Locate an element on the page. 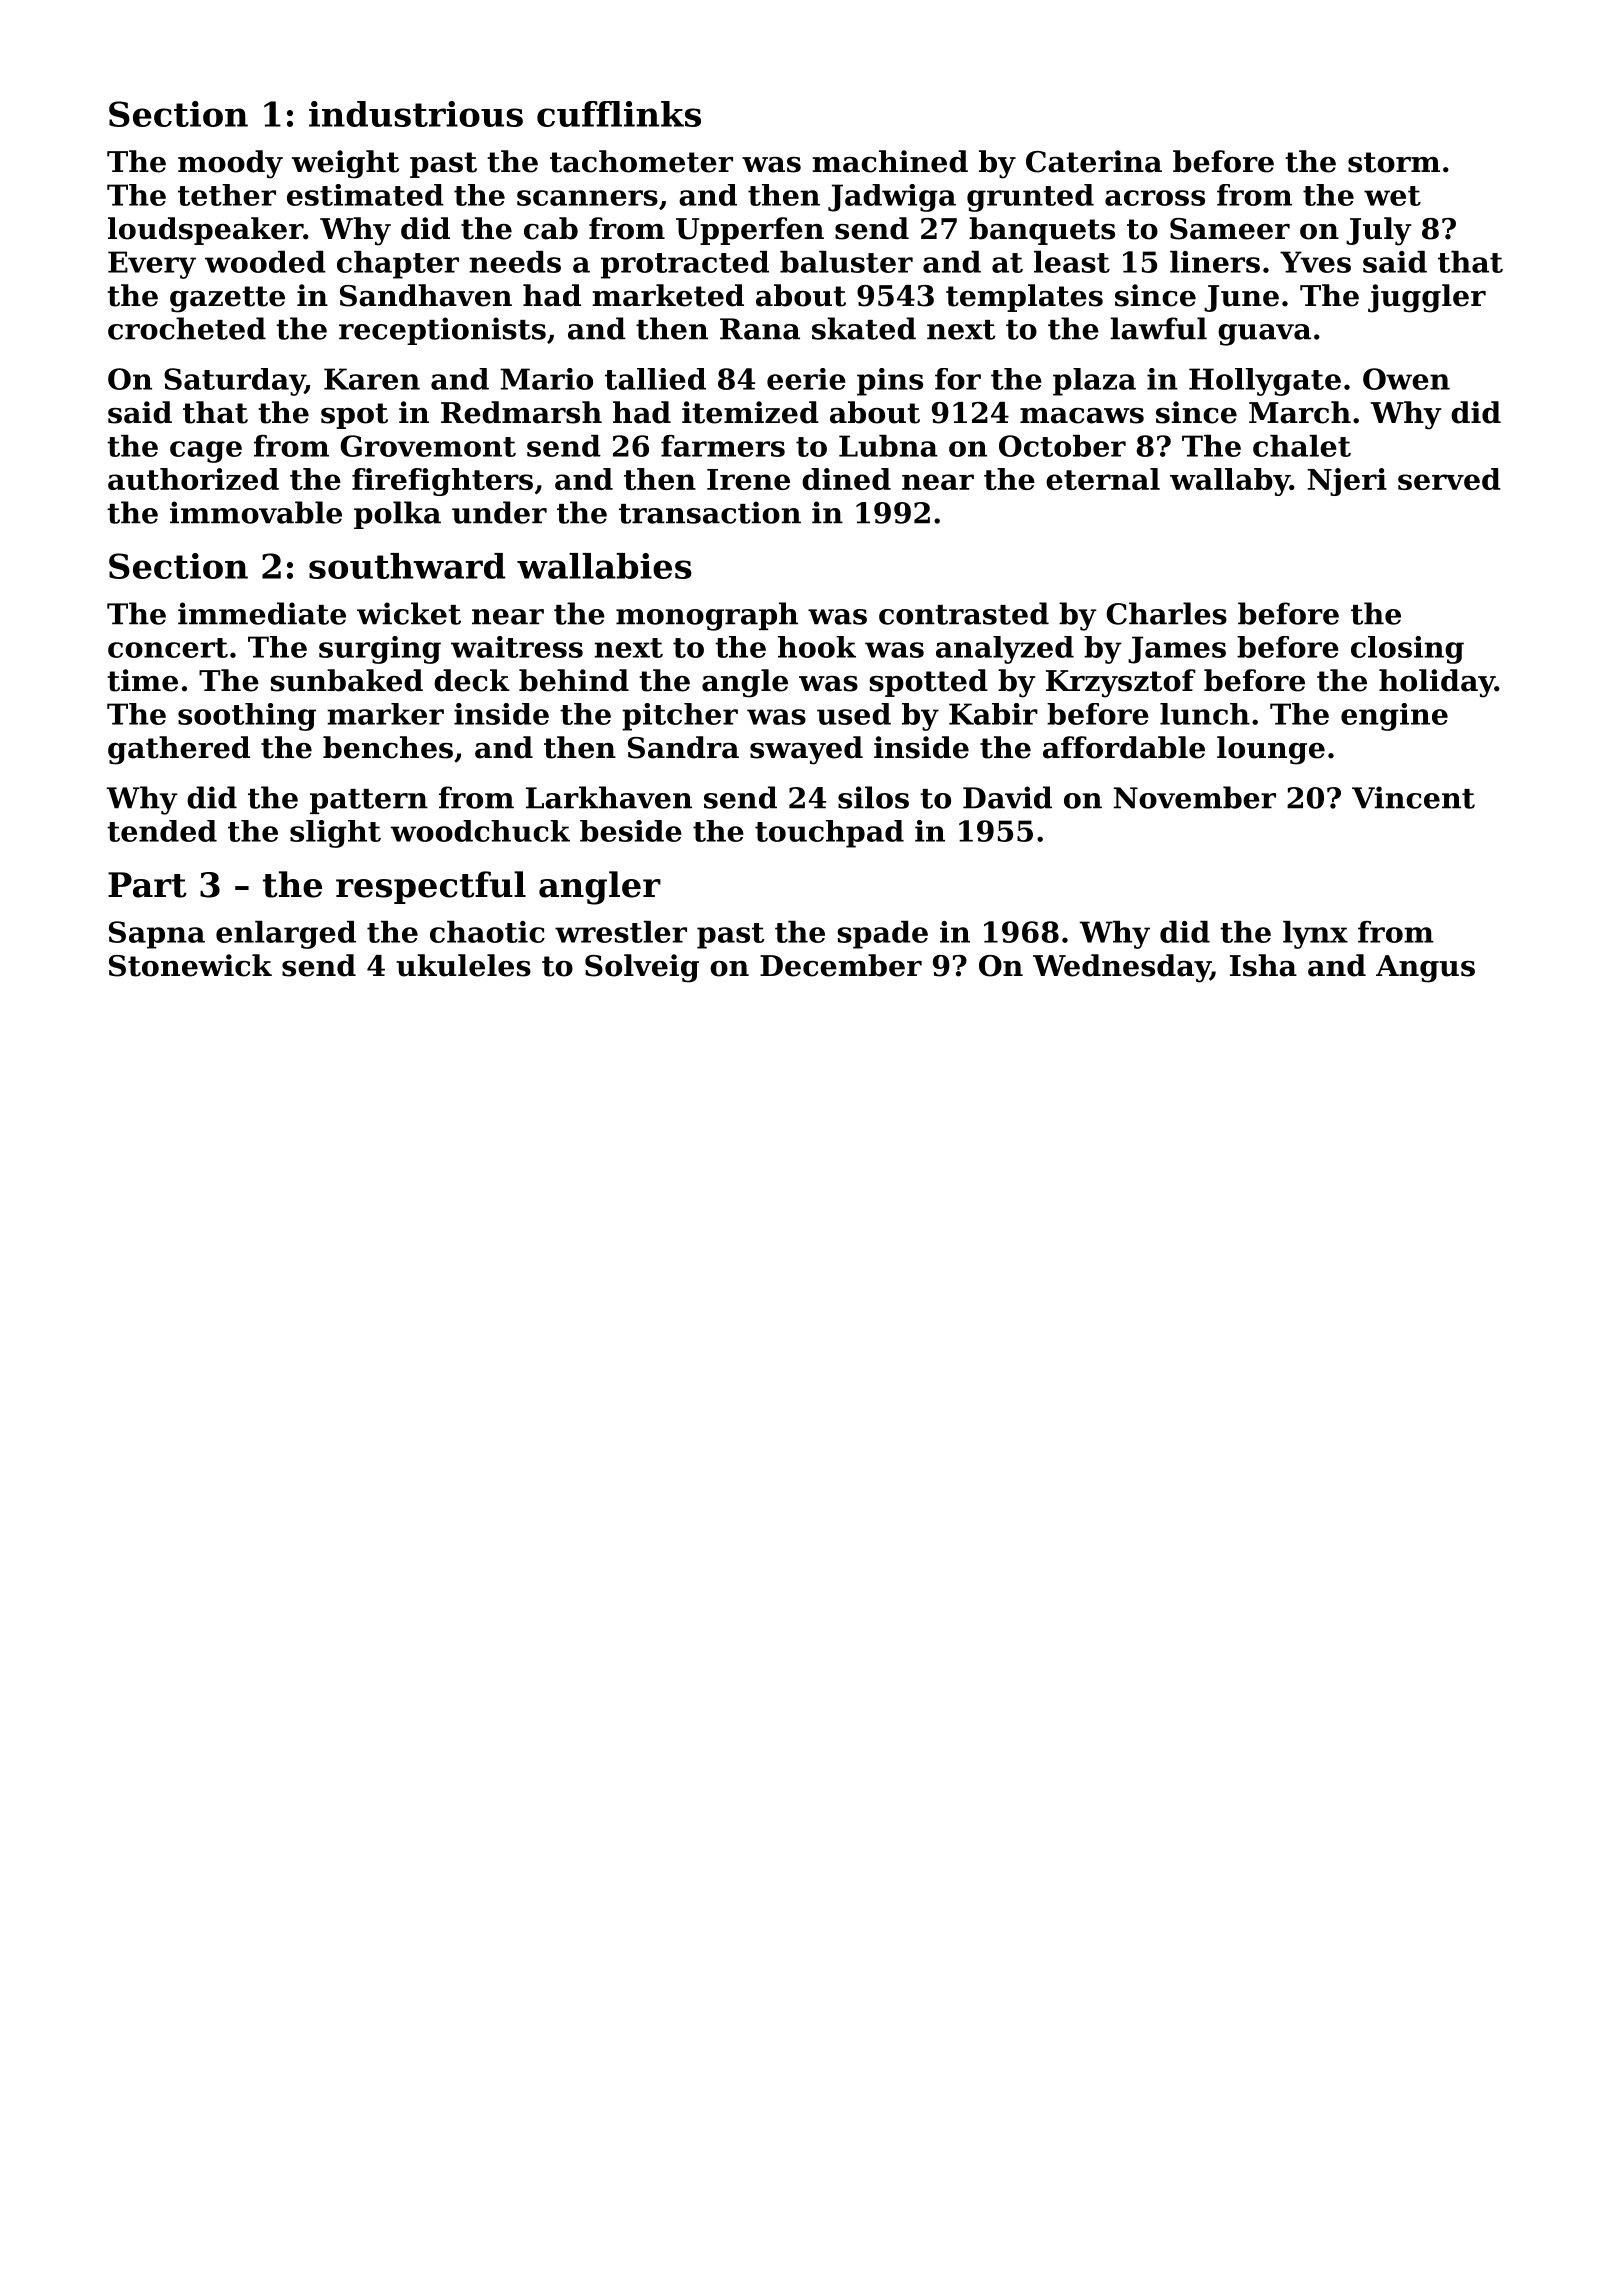  enlarged is located at coordinates (286, 935).
